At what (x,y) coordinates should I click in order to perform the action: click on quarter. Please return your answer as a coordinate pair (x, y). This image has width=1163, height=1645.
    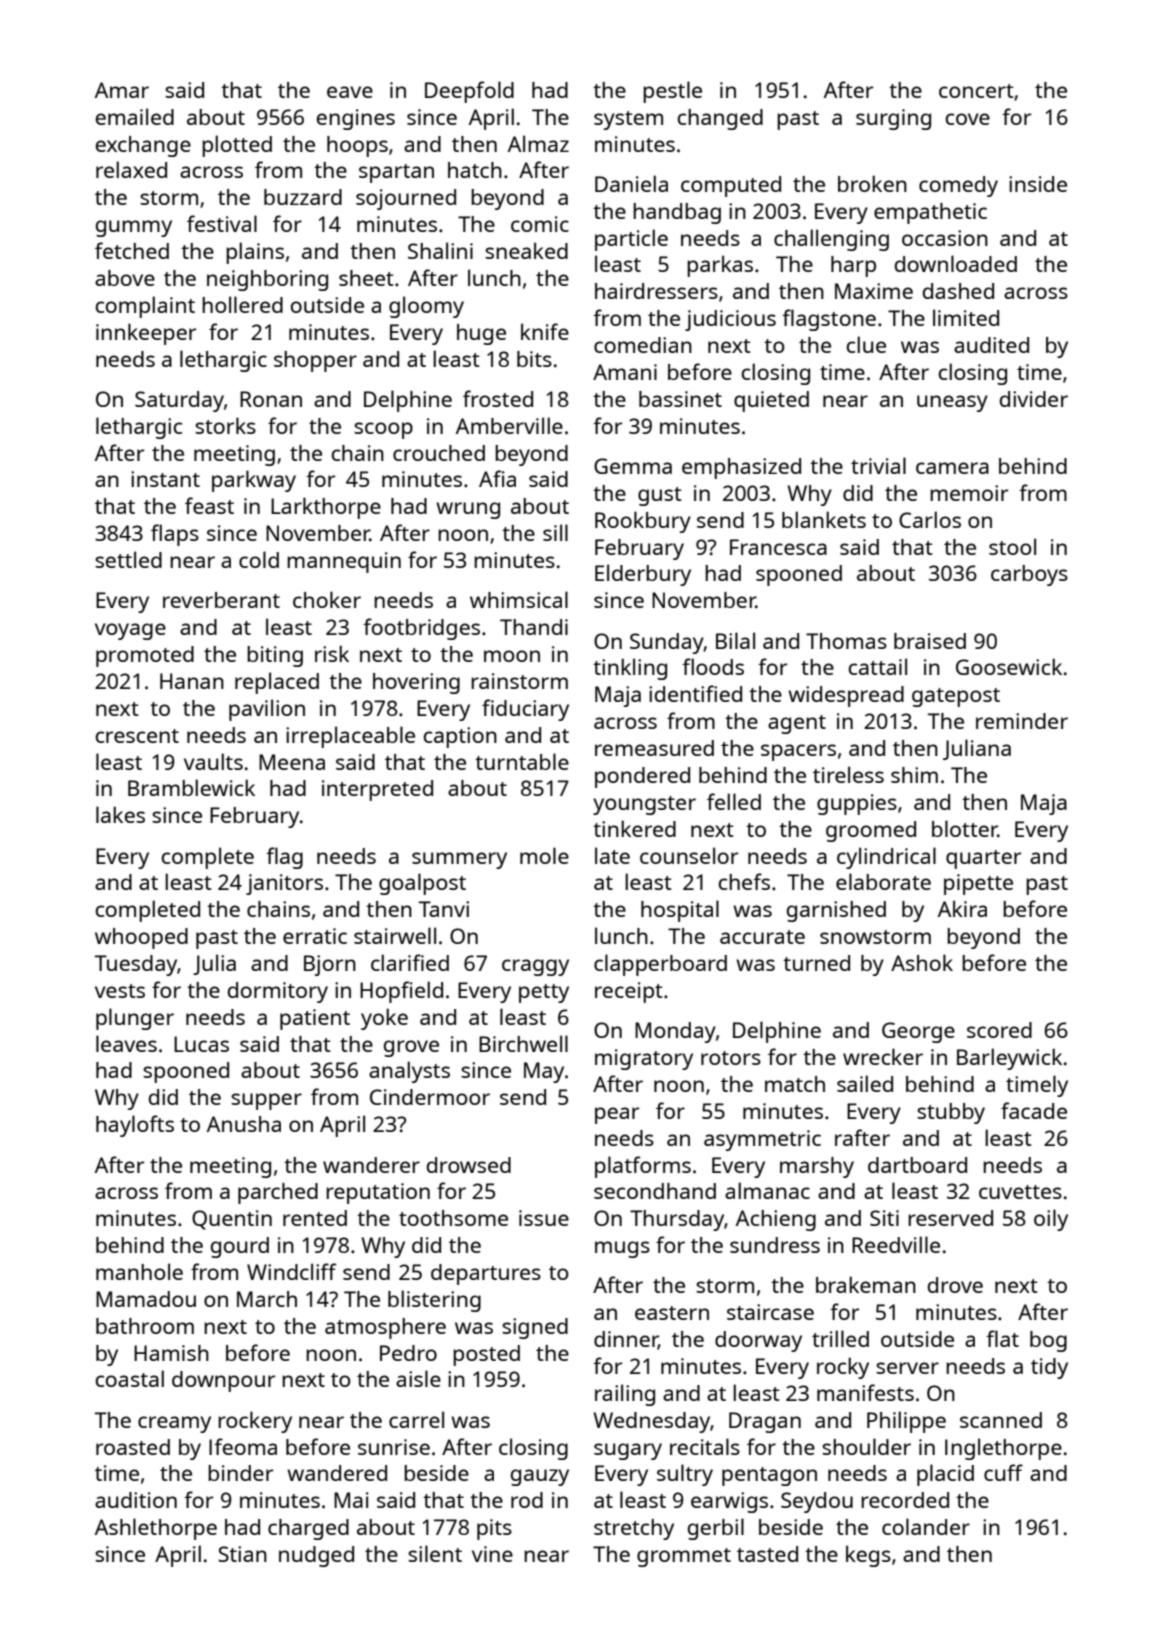
    Looking at the image, I should click on (983, 859).
